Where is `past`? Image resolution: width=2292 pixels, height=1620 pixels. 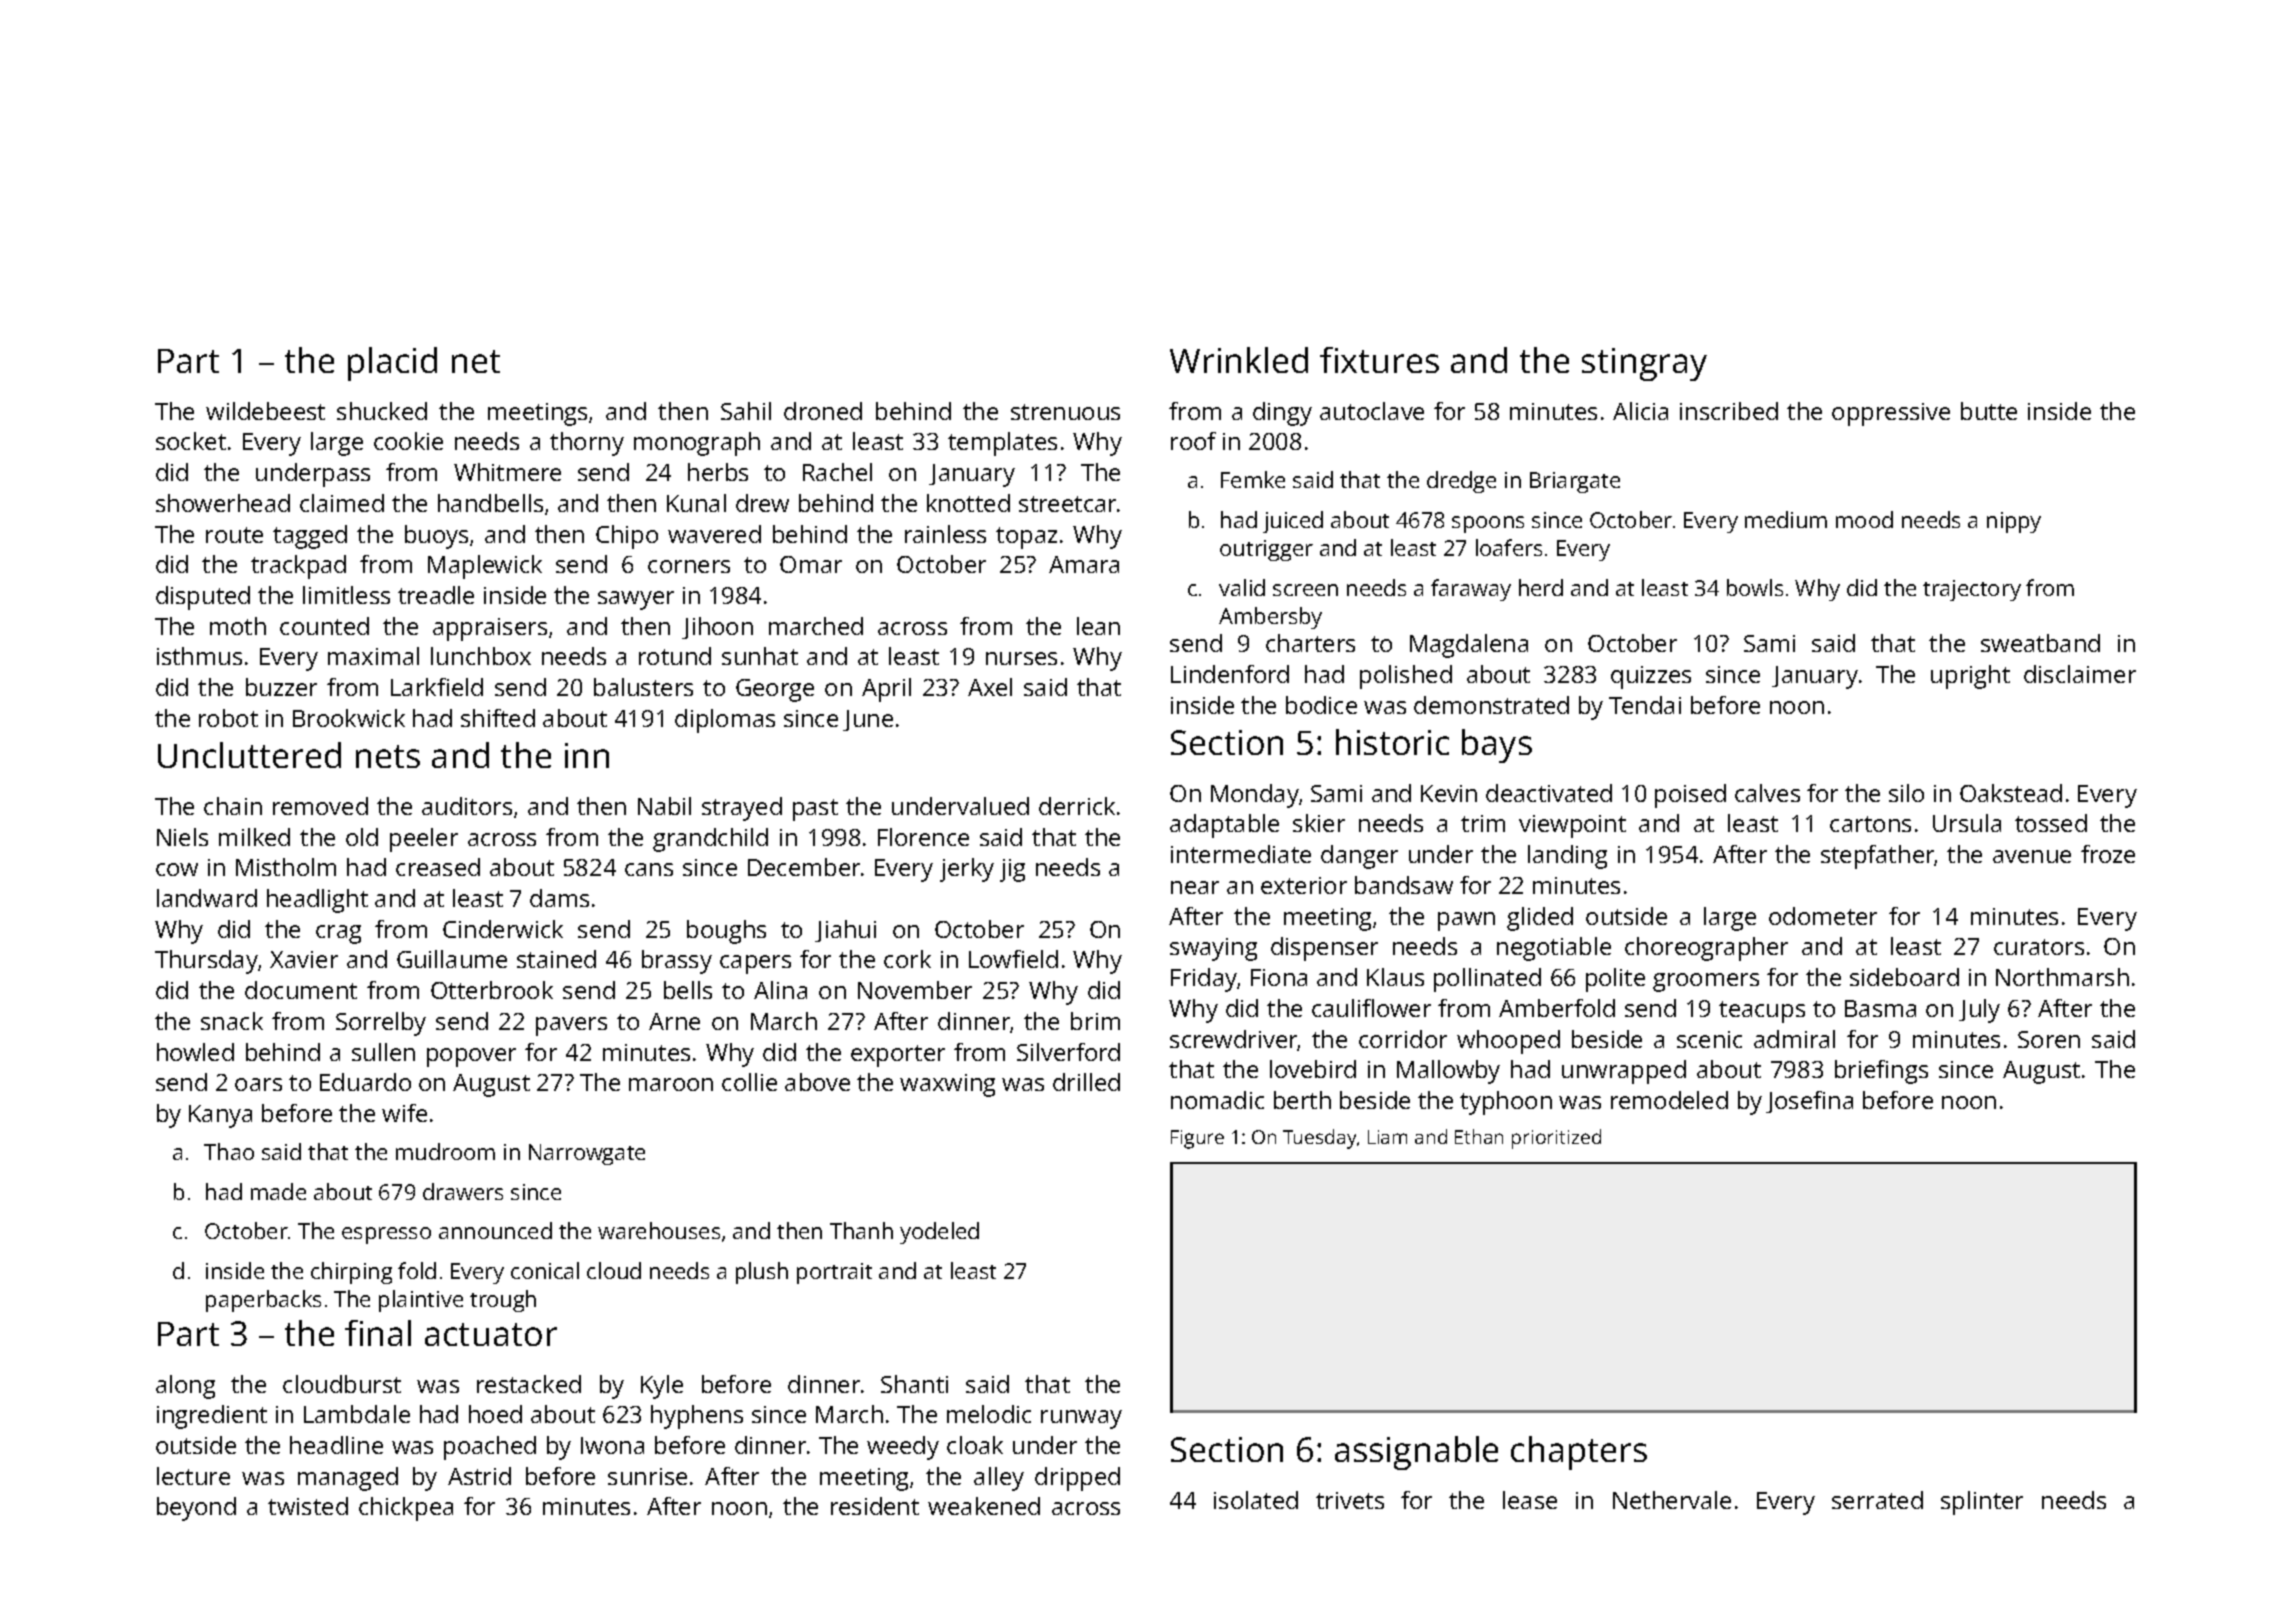 past is located at coordinates (815, 810).
